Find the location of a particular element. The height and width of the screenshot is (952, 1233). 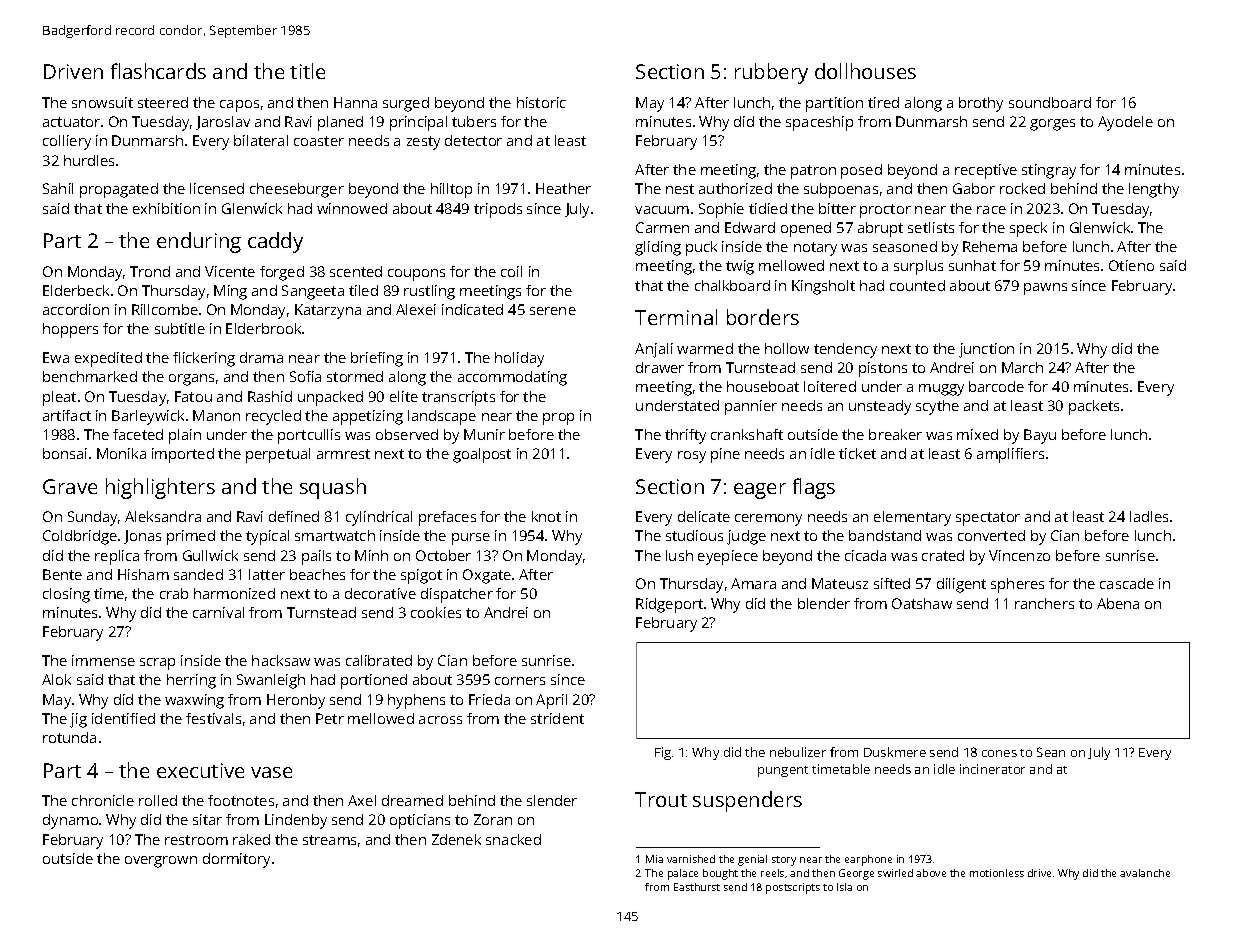

historic is located at coordinates (541, 102).
